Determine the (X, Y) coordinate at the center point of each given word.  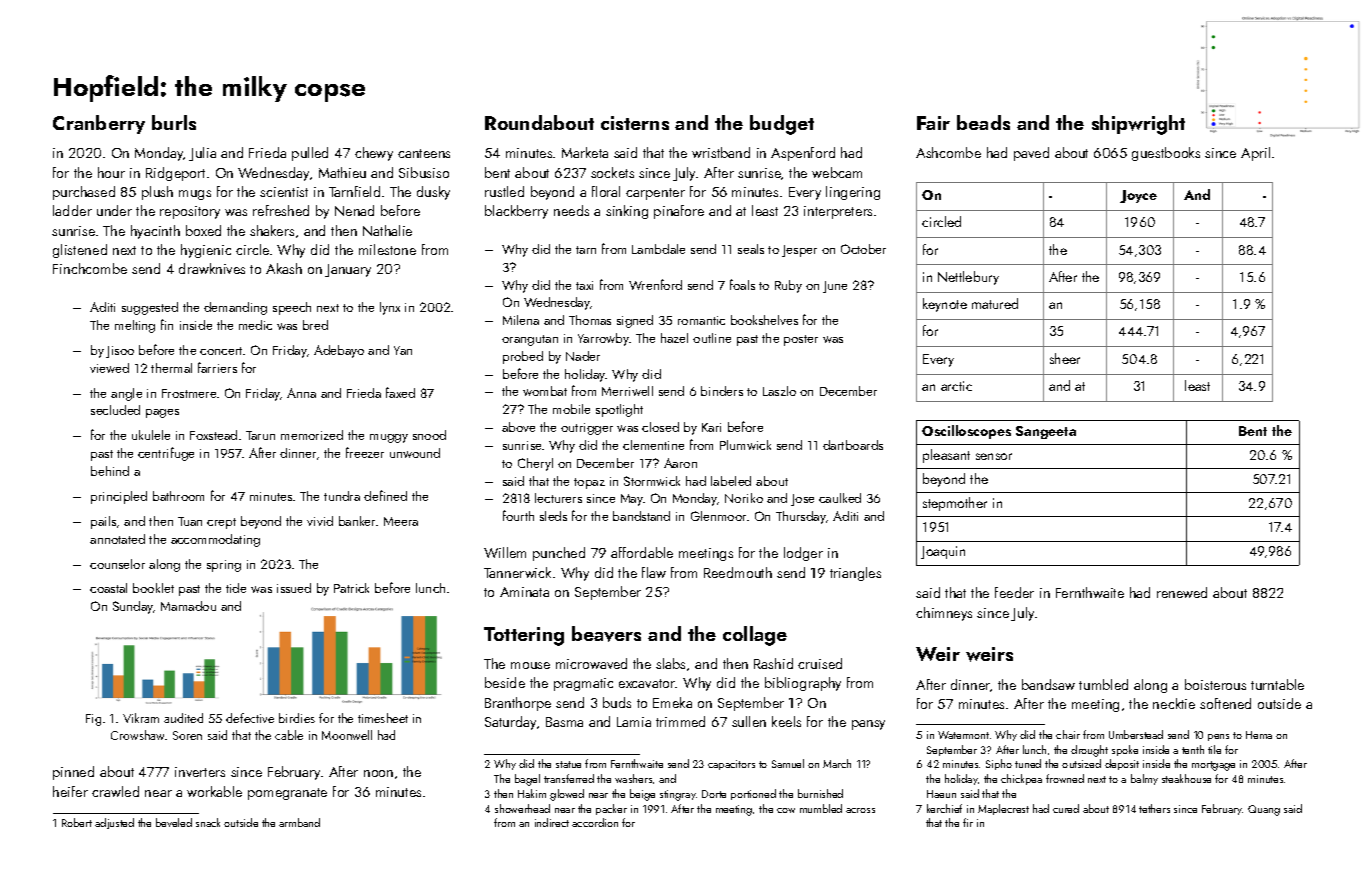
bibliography (803, 684)
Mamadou (188, 606)
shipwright (1138, 125)
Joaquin (943, 552)
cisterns (635, 123)
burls (174, 122)
